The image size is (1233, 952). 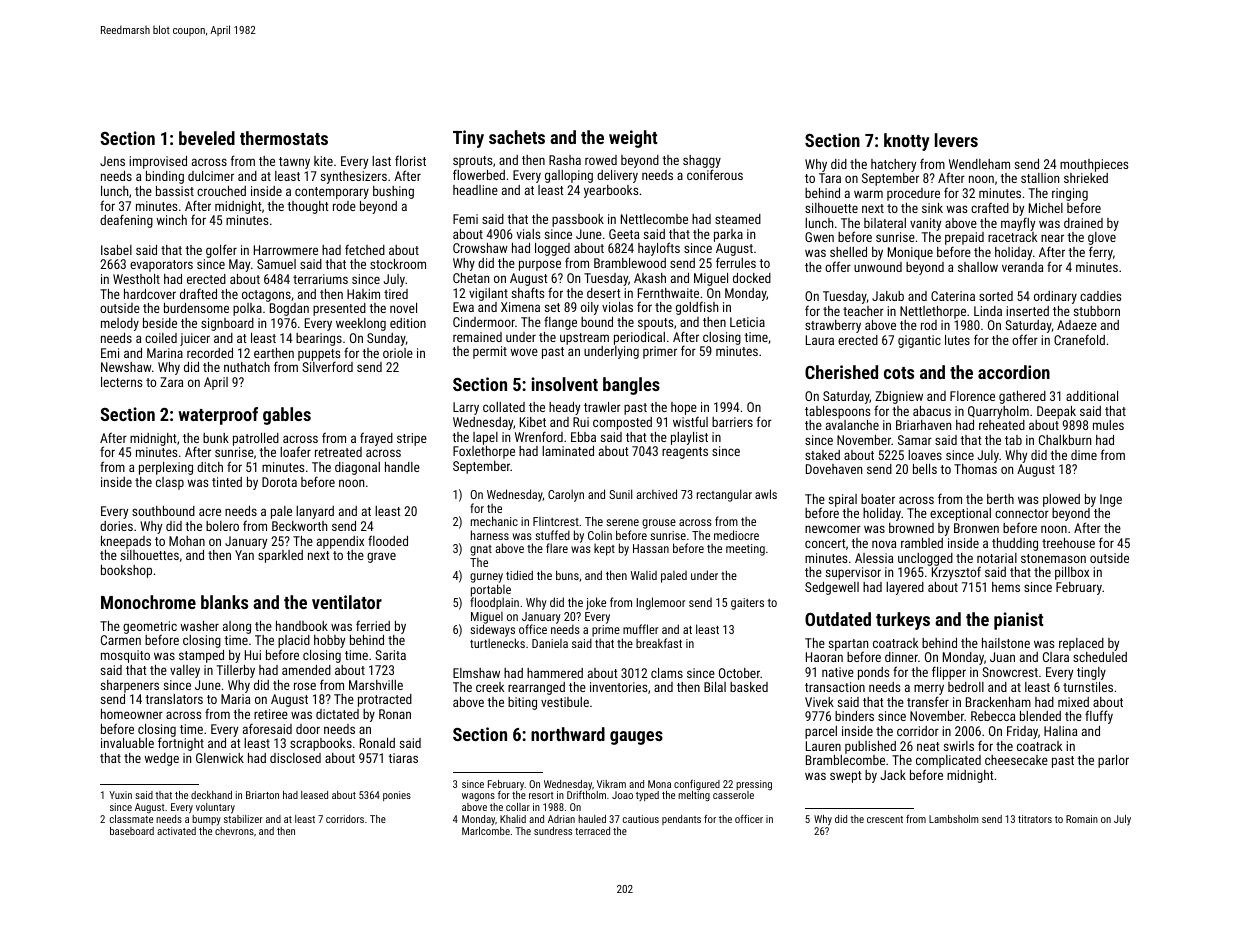 What do you see at coordinates (486, 831) in the screenshot?
I see `Marlcombe` at bounding box center [486, 831].
